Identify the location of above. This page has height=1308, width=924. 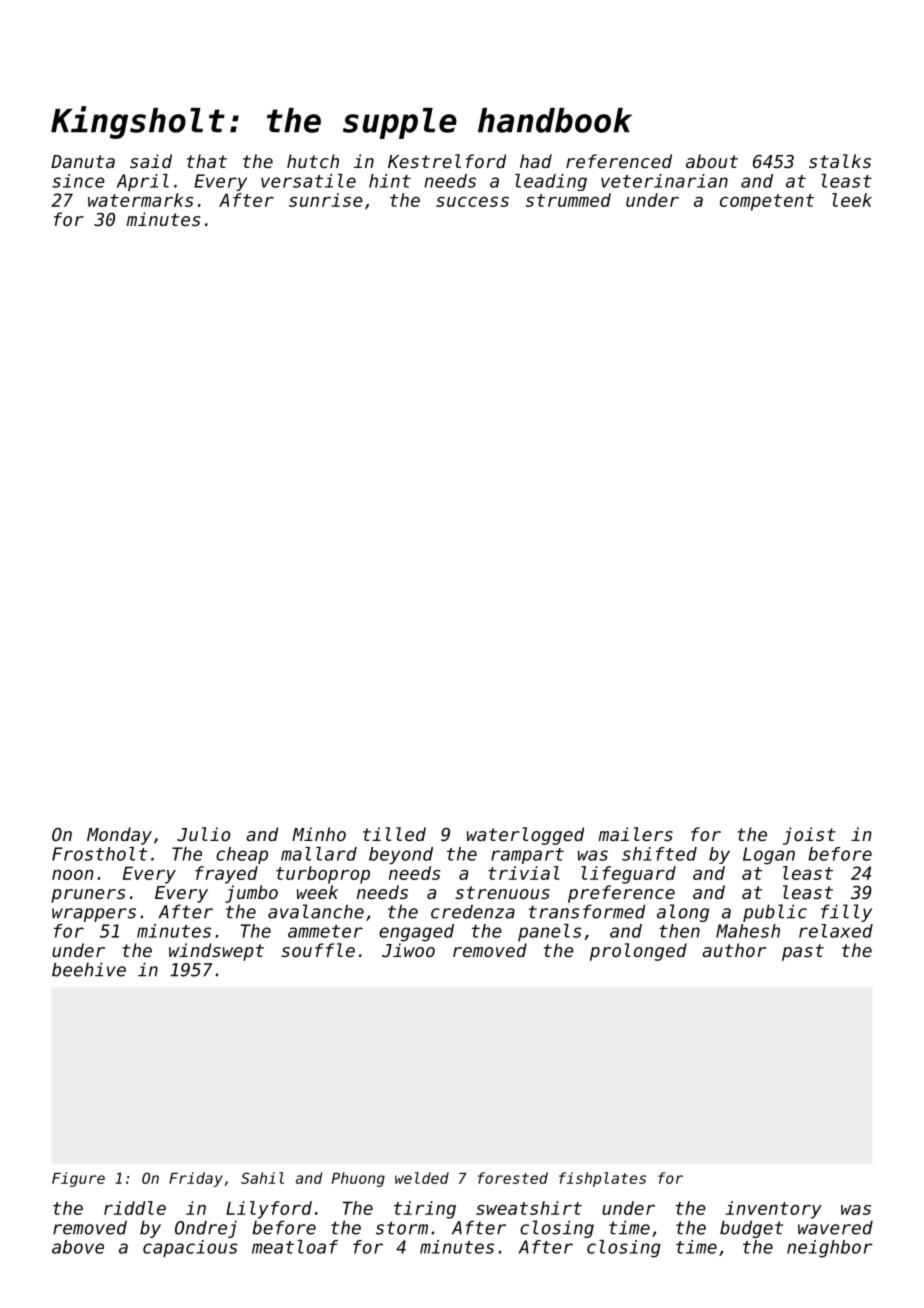
(78, 1247).
